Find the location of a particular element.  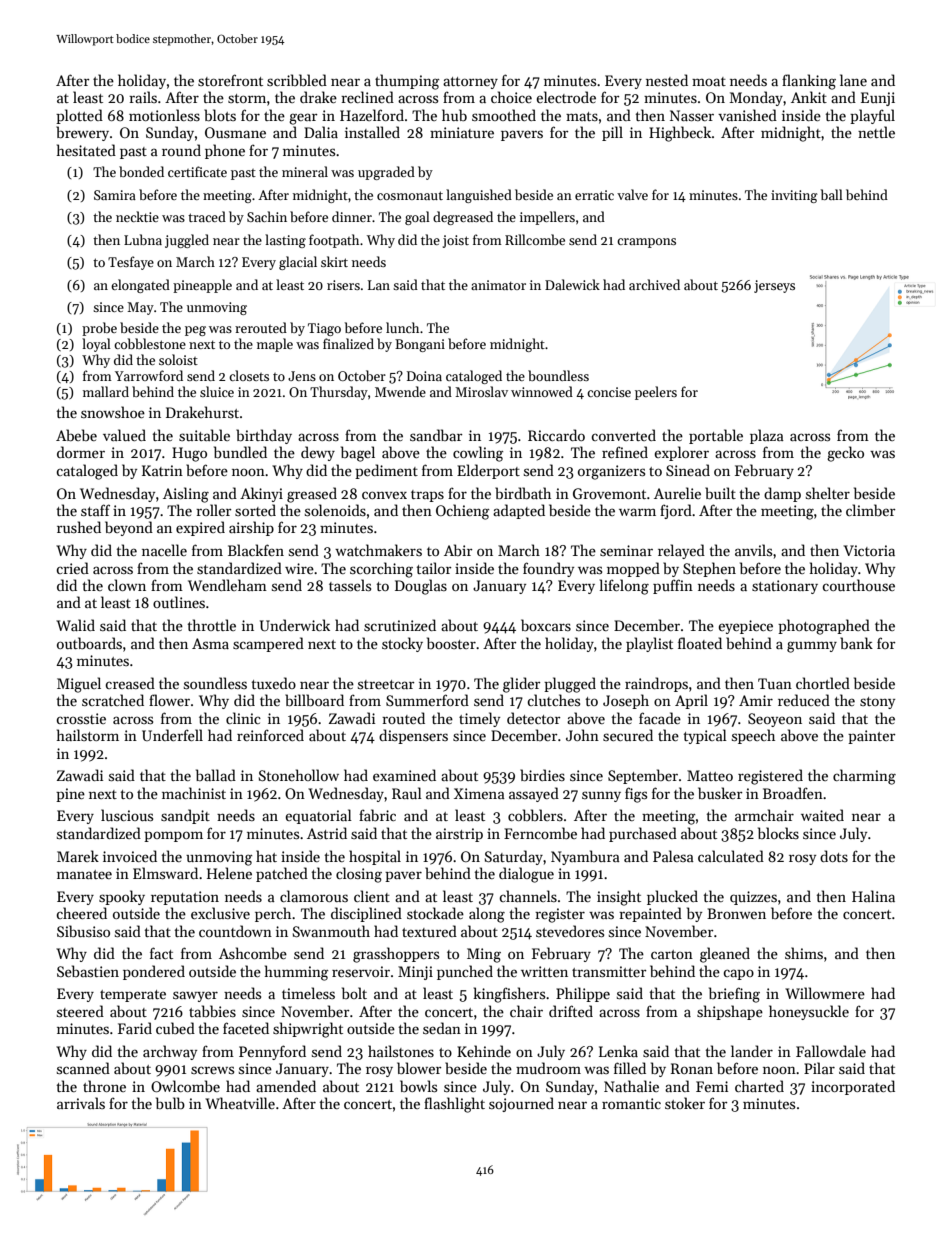

motionless is located at coordinates (164, 115).
